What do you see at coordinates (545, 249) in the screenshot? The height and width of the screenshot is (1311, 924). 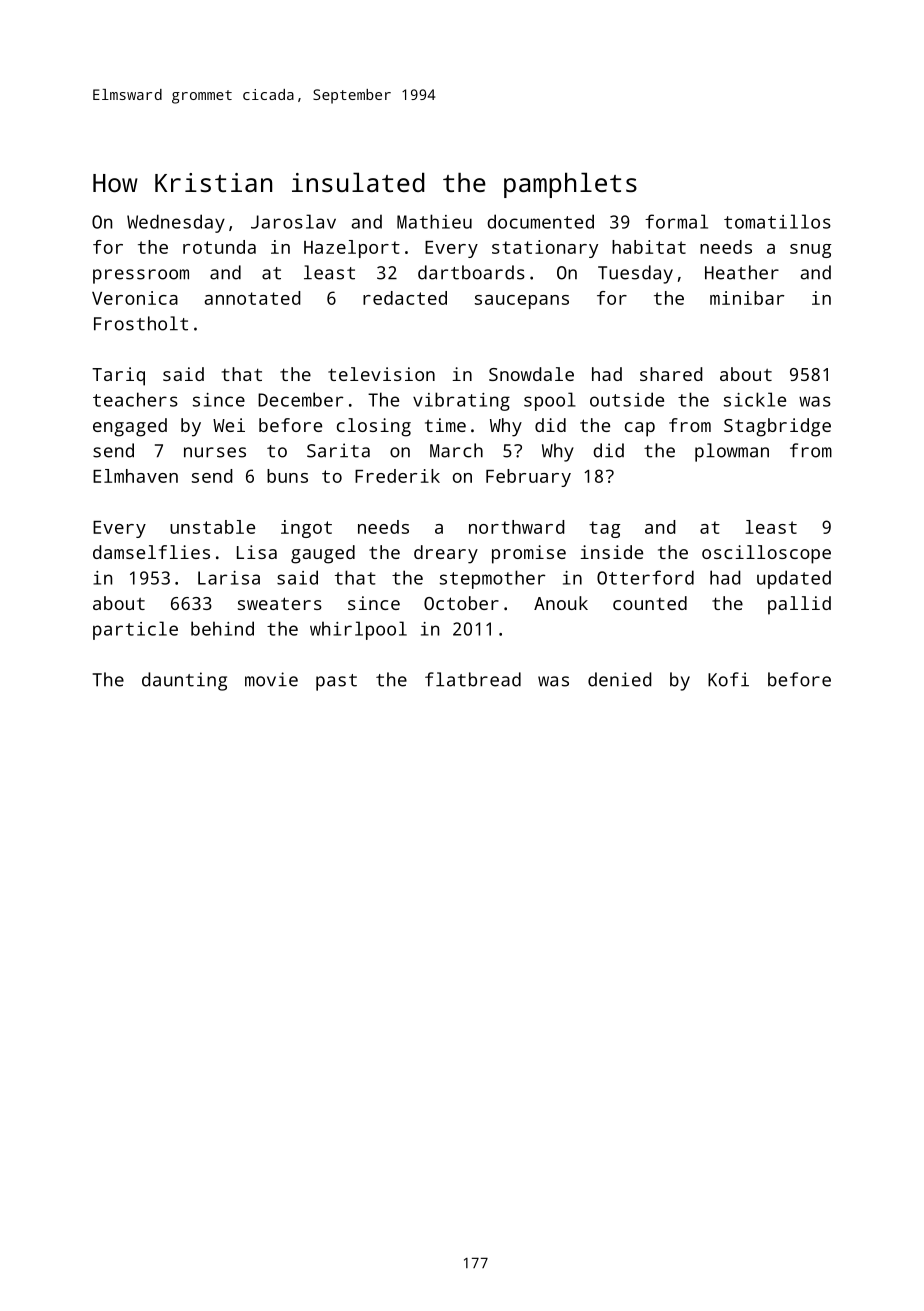 I see `stationary` at bounding box center [545, 249].
